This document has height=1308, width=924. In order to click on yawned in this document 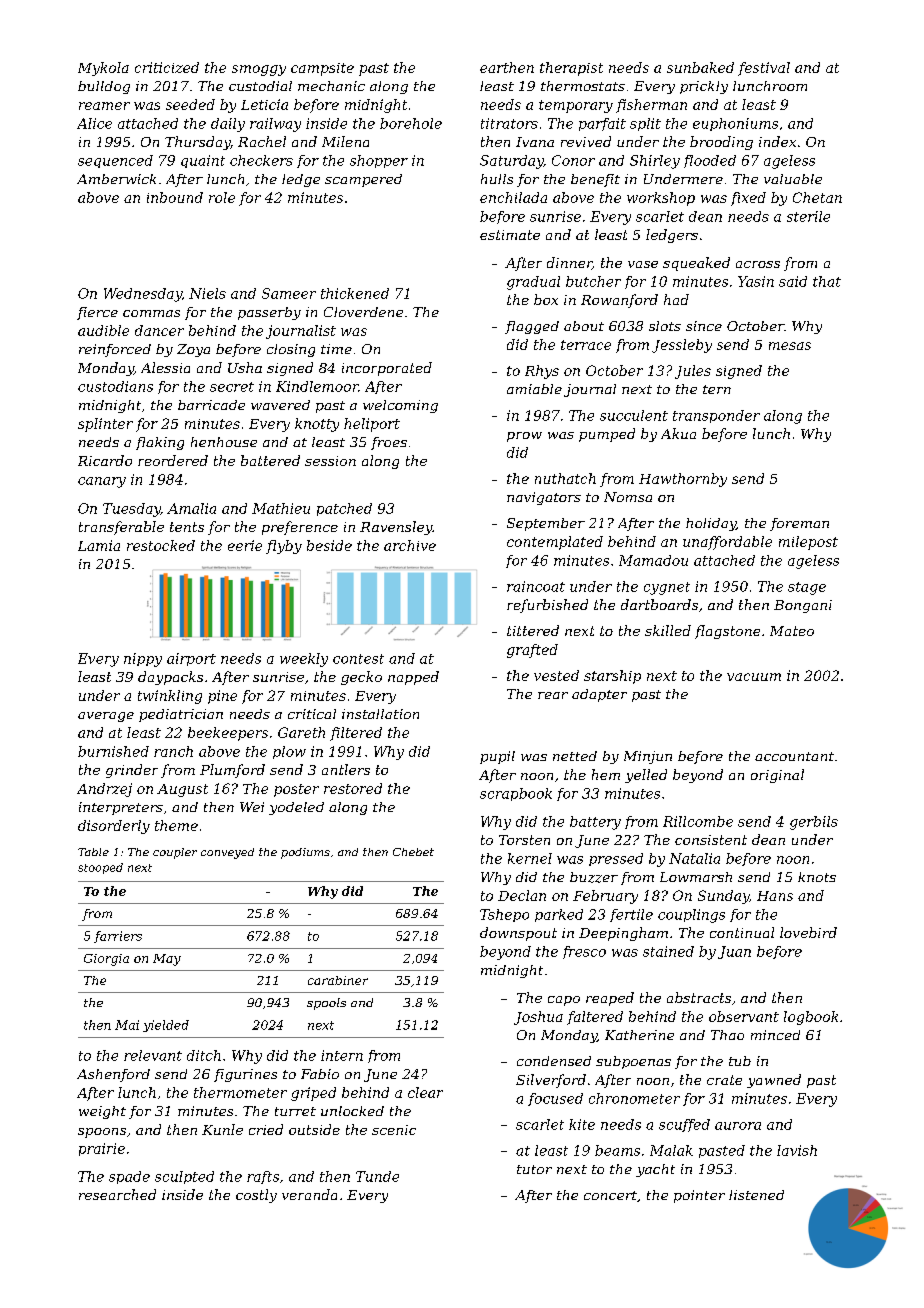, I will do `click(774, 1081)`.
